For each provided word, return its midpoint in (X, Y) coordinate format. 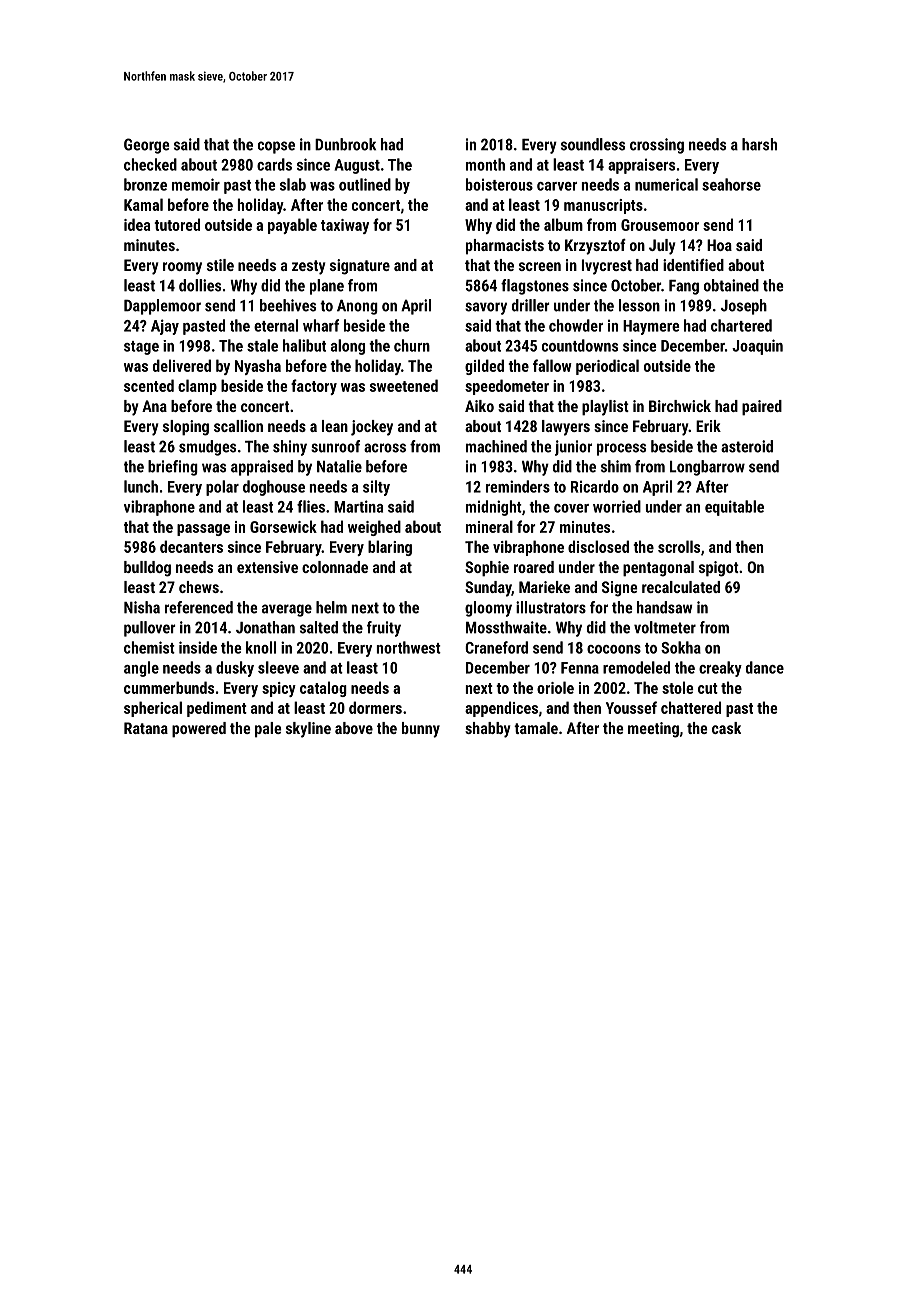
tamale (536, 728)
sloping (186, 428)
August (357, 166)
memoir (196, 184)
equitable (734, 508)
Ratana (146, 728)
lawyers (566, 428)
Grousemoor (660, 225)
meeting (653, 730)
